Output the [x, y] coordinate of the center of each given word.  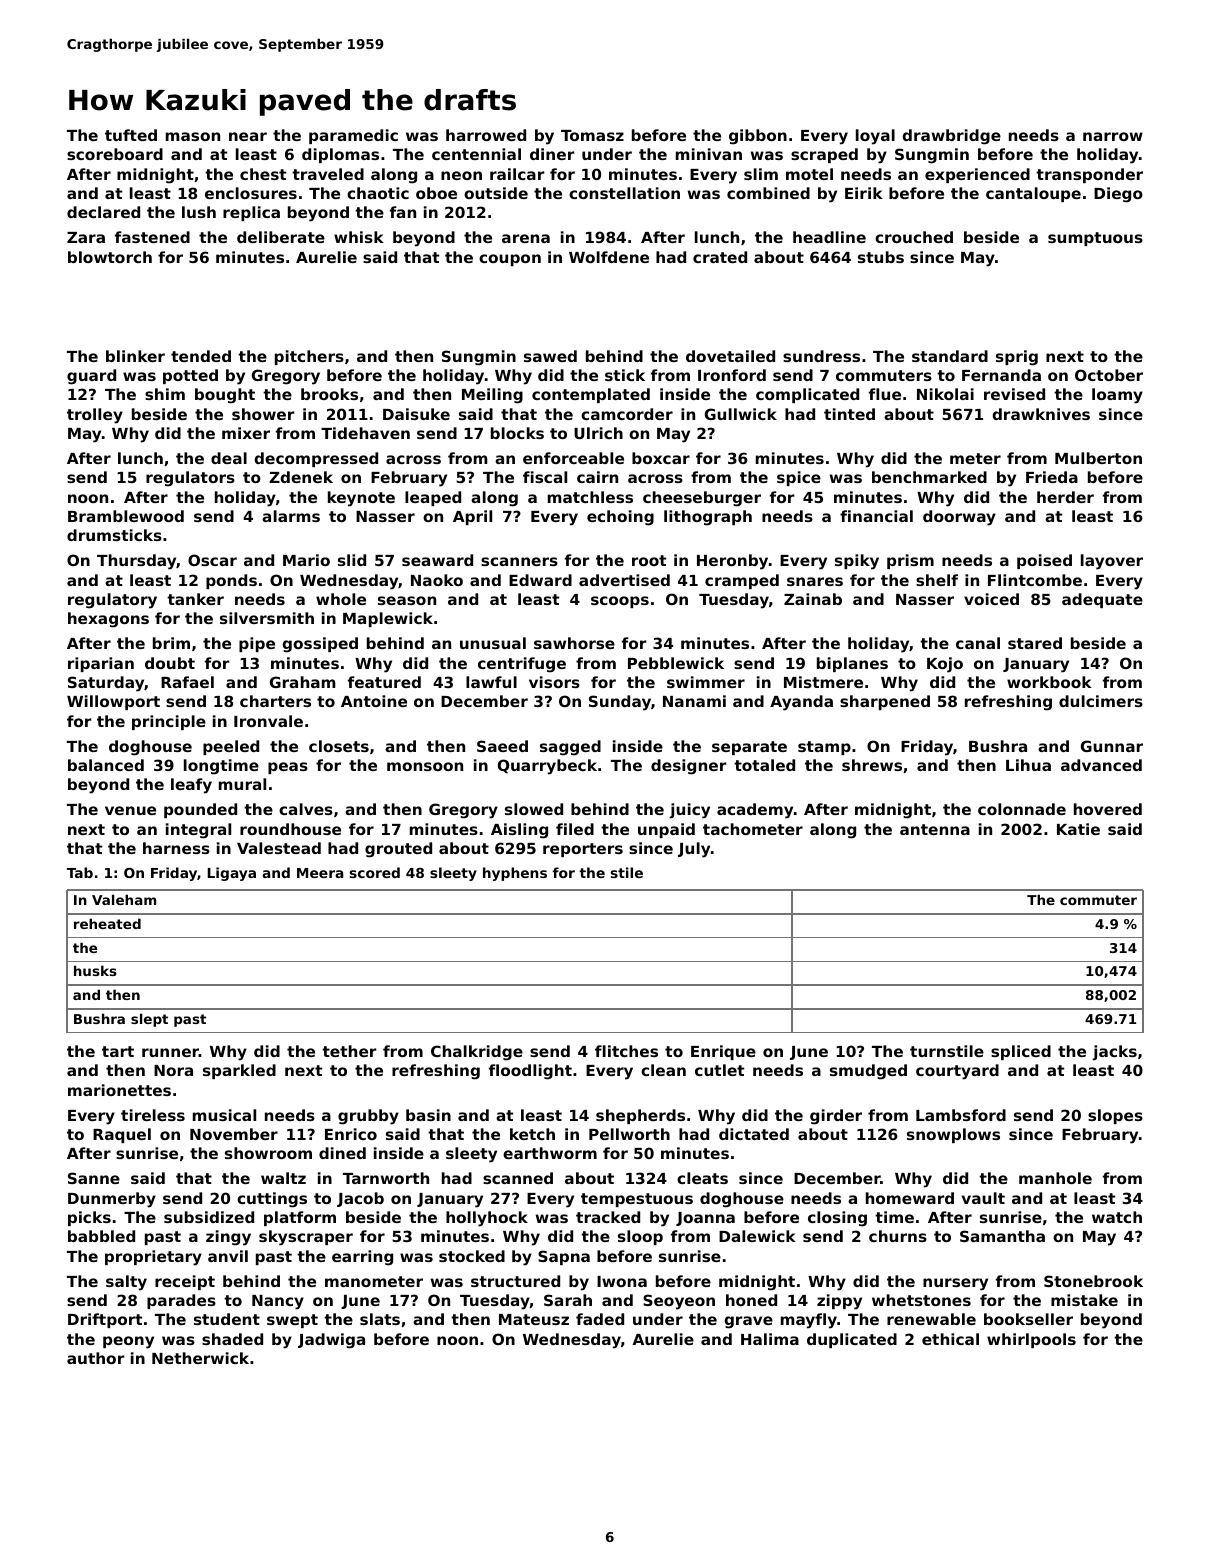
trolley [95, 416]
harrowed [486, 135]
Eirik [864, 193]
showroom [268, 1153]
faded [600, 1319]
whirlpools [1031, 1340]
